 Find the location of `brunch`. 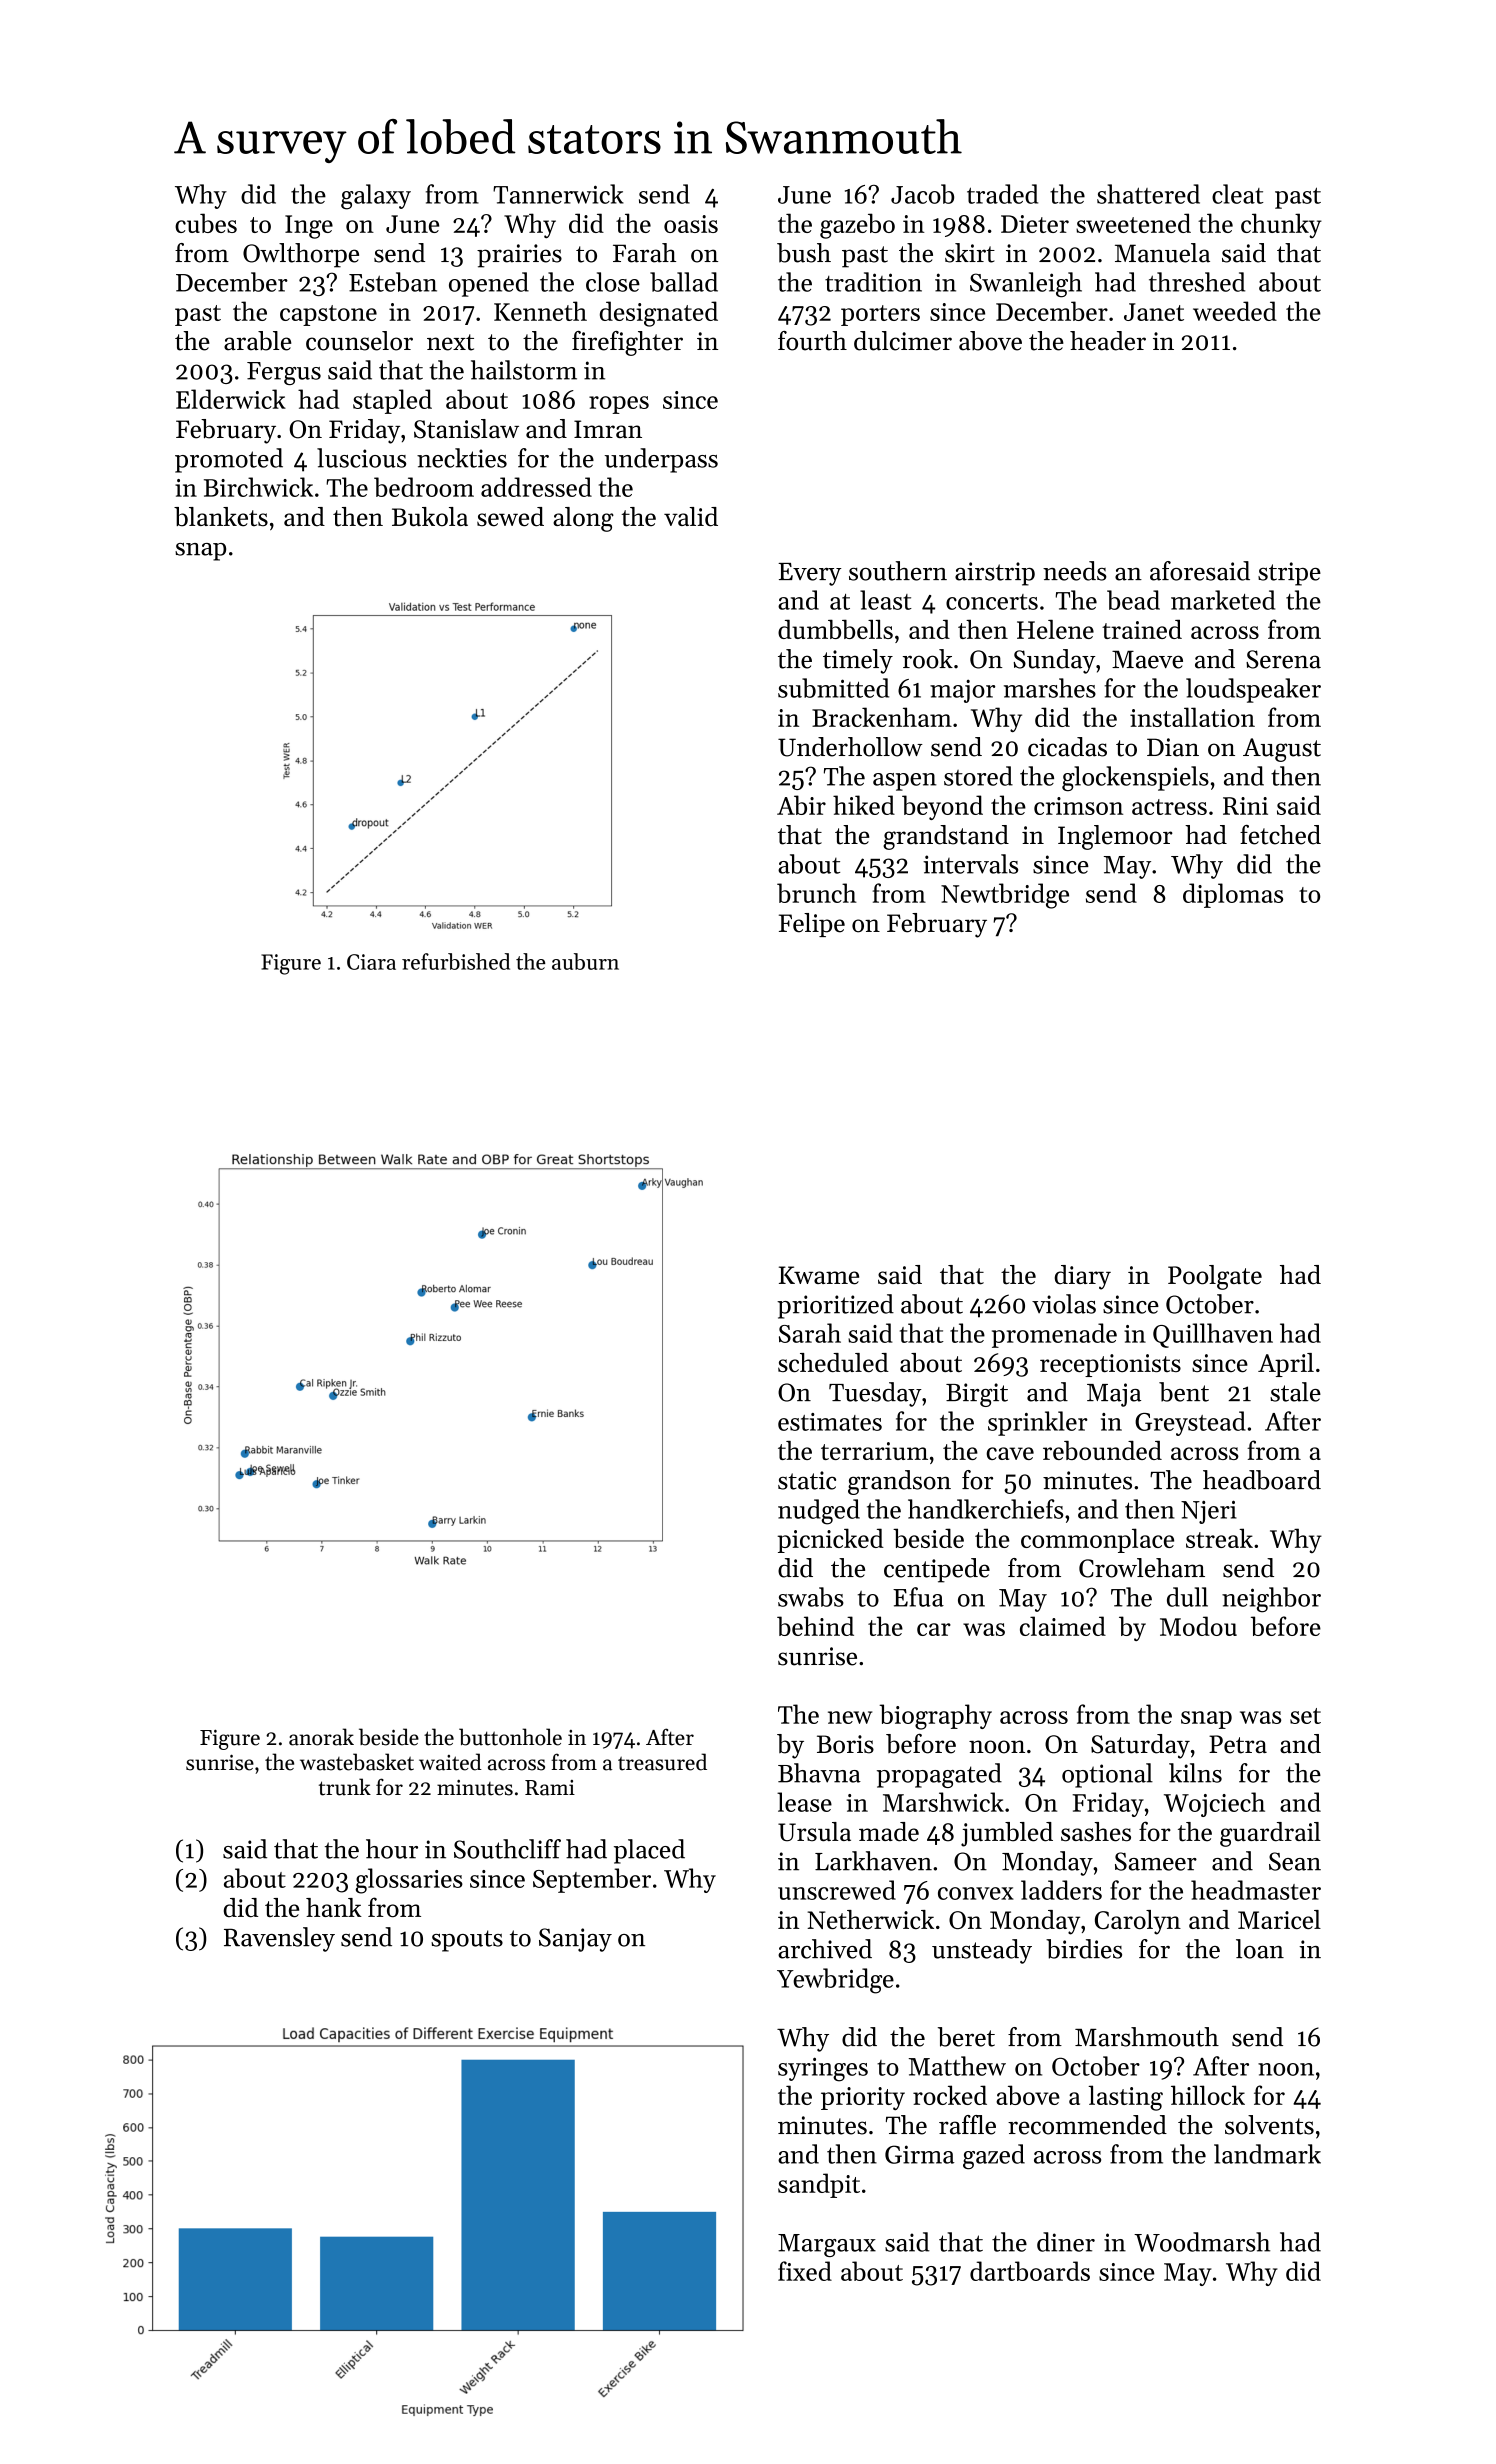

brunch is located at coordinates (817, 893).
